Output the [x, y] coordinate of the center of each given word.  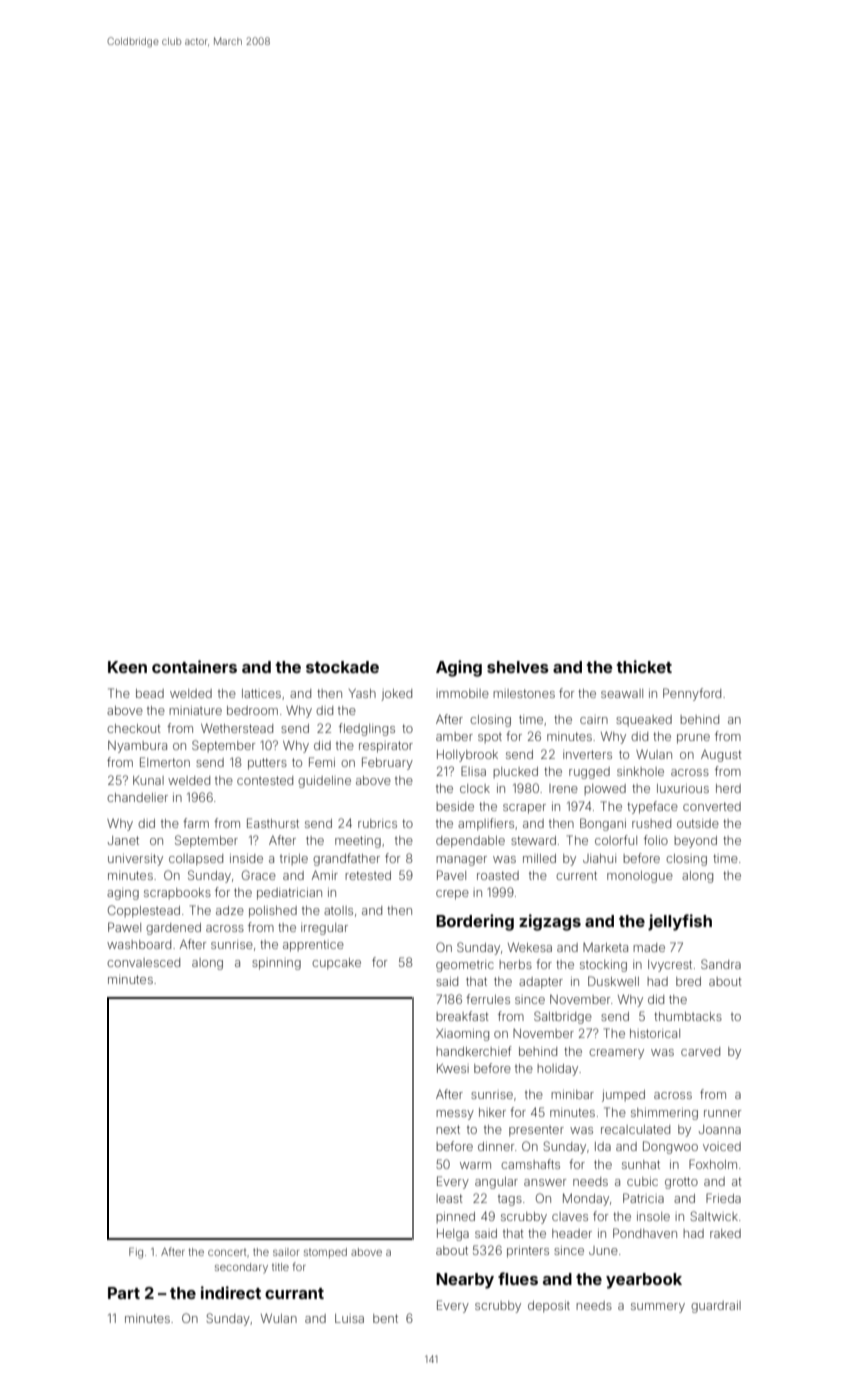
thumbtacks [688, 1016]
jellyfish [680, 922]
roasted [498, 875]
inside [246, 858]
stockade [342, 667]
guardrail [716, 1307]
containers [194, 666]
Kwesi [453, 1068]
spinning [276, 964]
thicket [644, 666]
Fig [136, 1253]
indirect [231, 1292]
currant [294, 1293]
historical [655, 1033]
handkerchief [474, 1051]
